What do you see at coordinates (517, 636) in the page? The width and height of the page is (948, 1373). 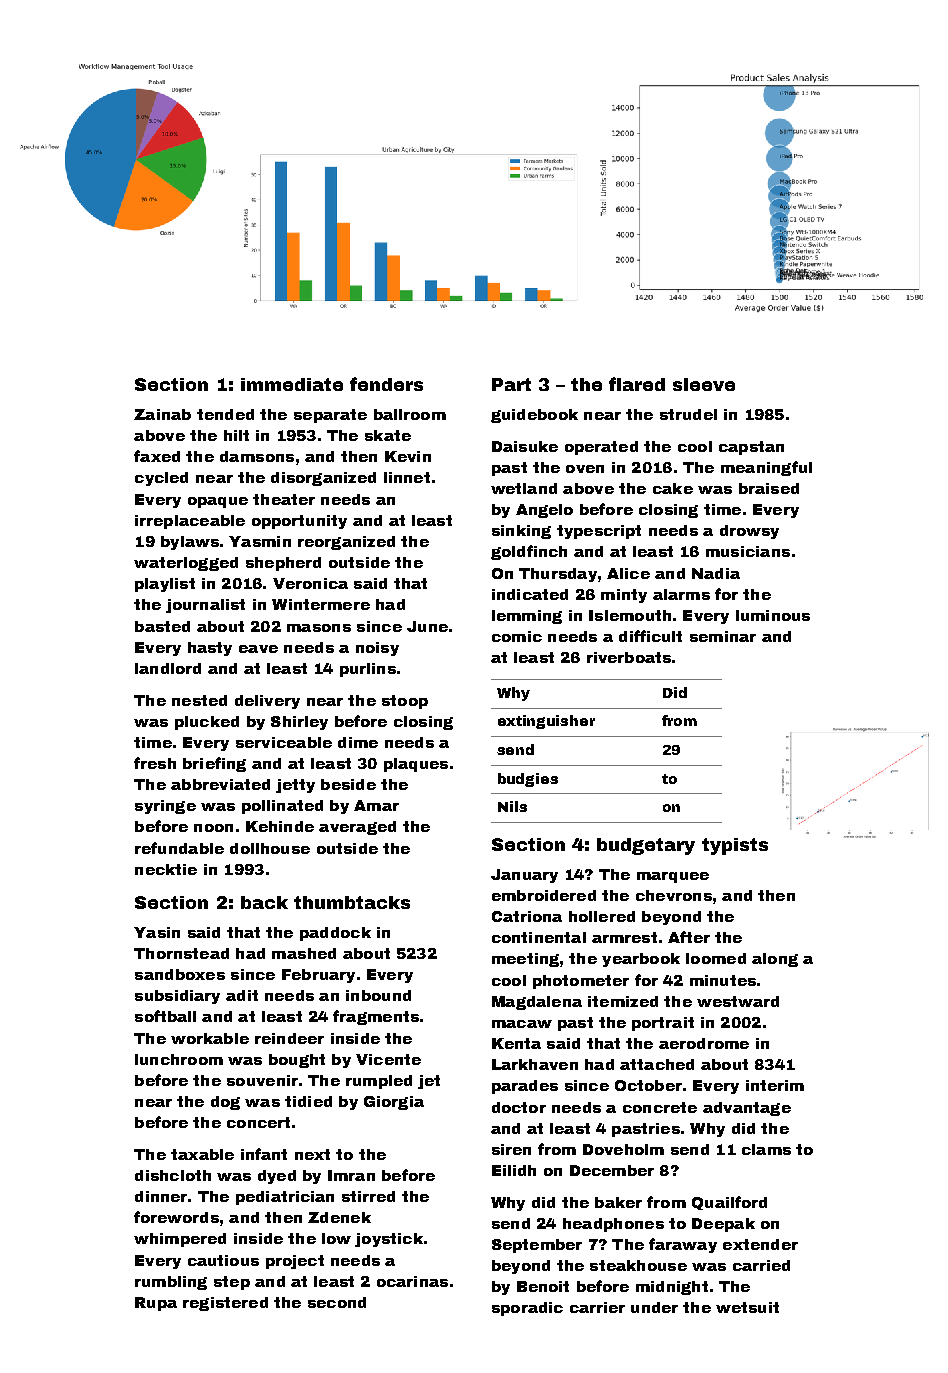 I see `comic` at bounding box center [517, 636].
